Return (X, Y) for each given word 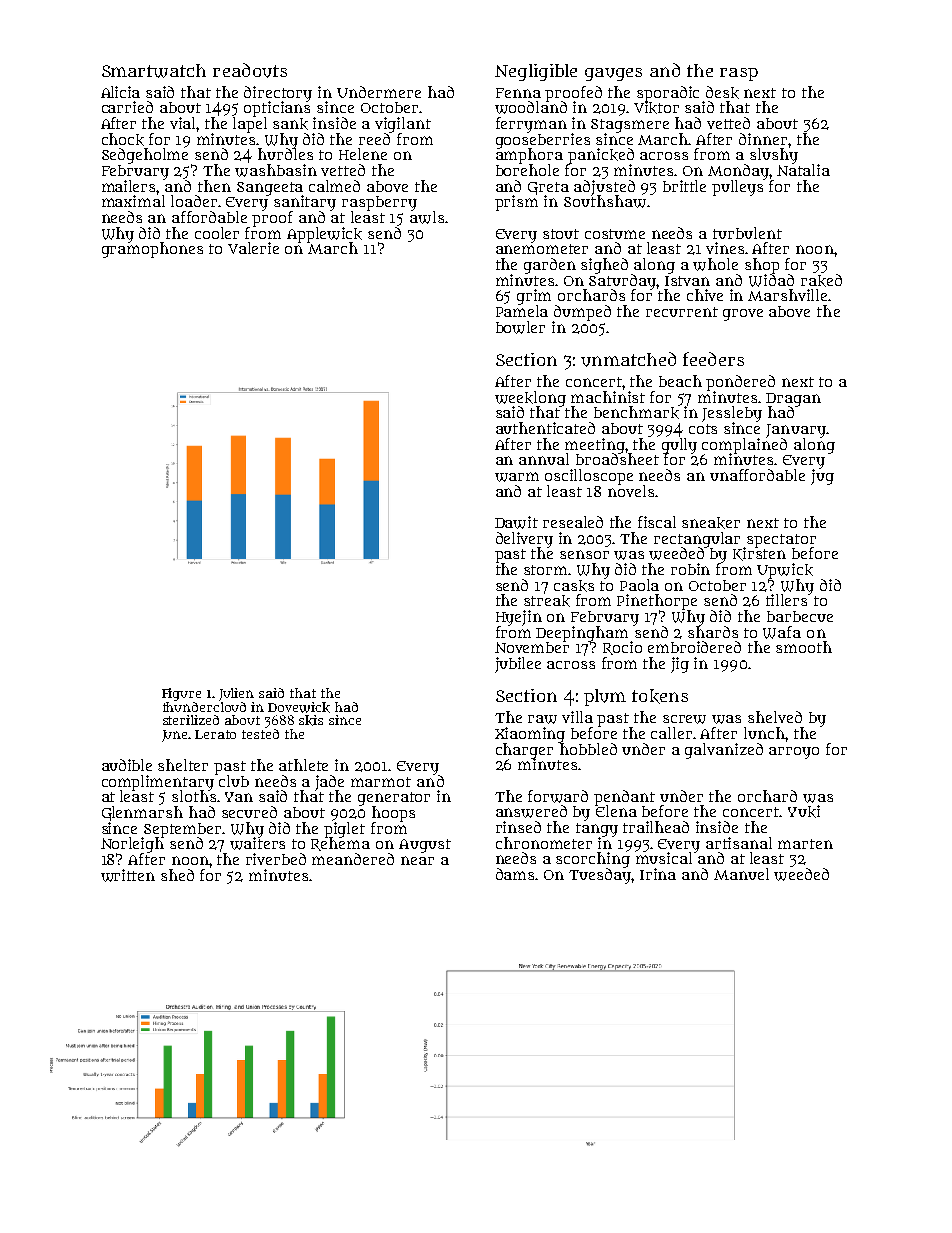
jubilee (518, 665)
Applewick (324, 235)
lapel (250, 125)
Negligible (536, 72)
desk (722, 92)
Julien (236, 694)
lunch (764, 733)
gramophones (152, 250)
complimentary (158, 783)
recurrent (682, 312)
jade (329, 783)
